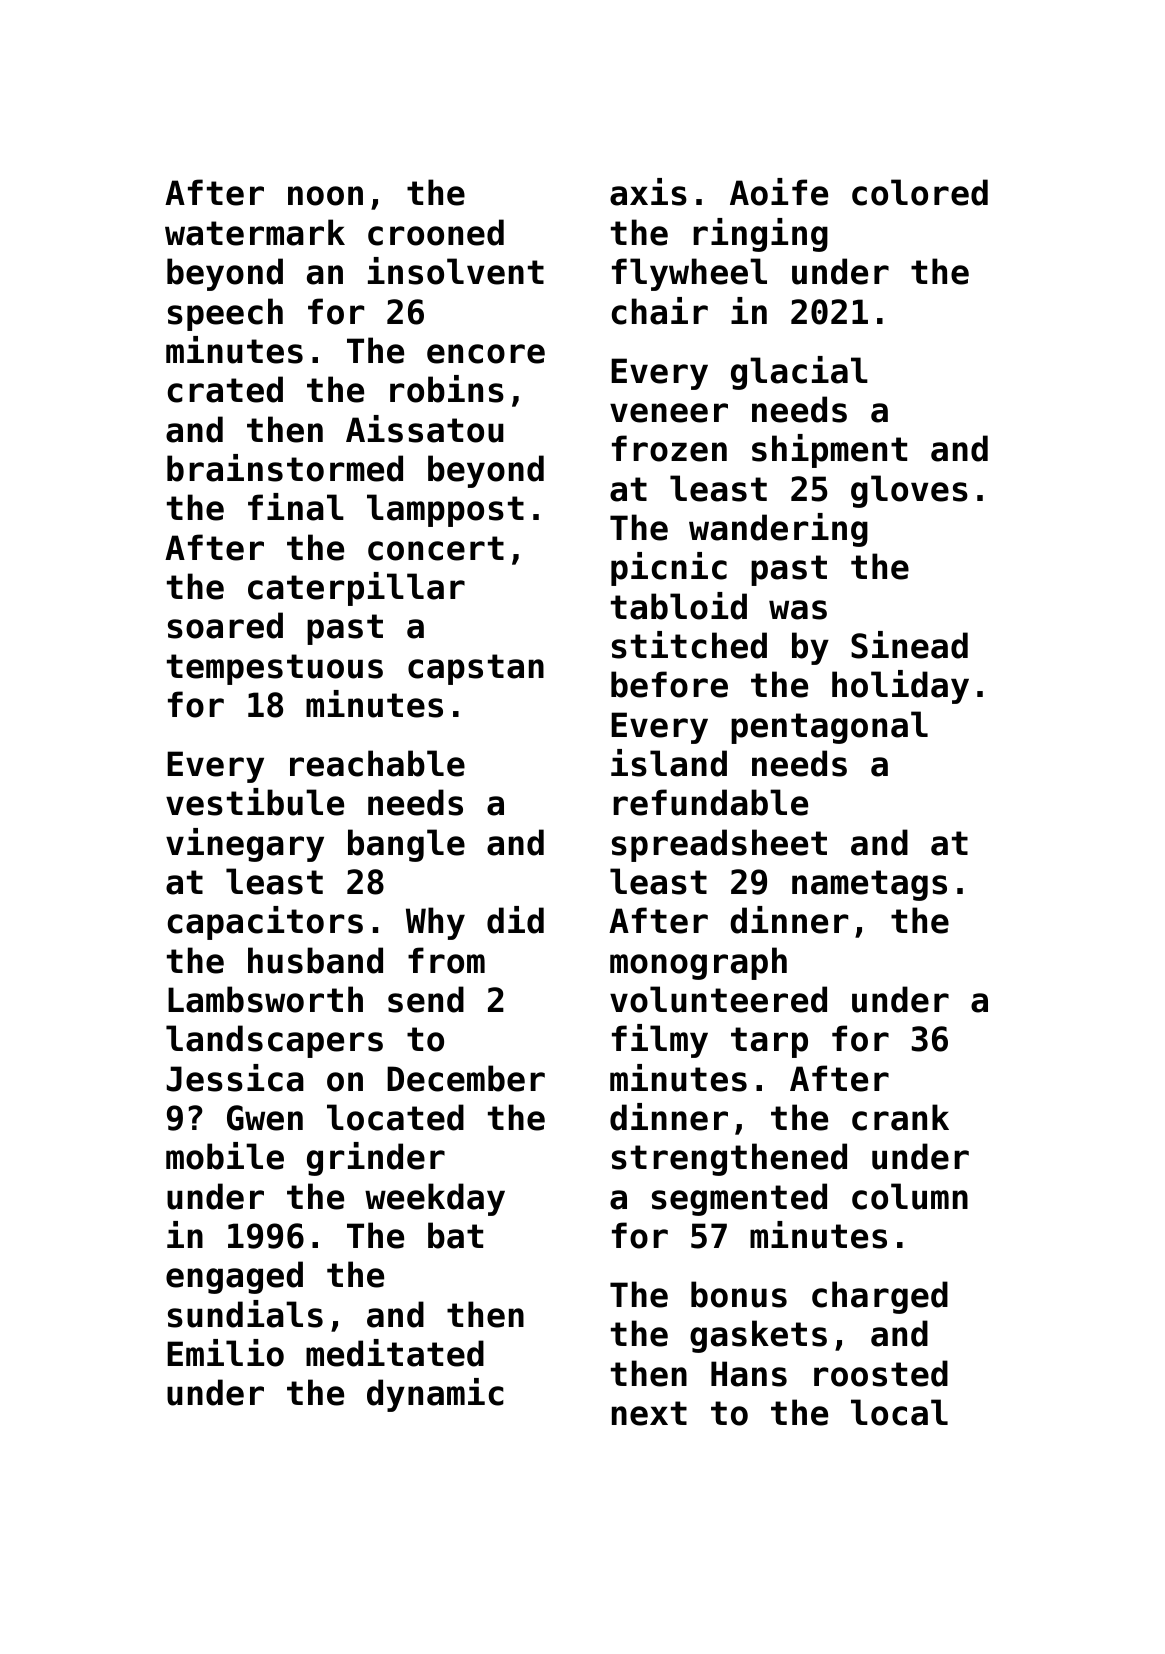 The image size is (1165, 1654). Describe the element at coordinates (648, 192) in the document. I see `axis` at that location.
